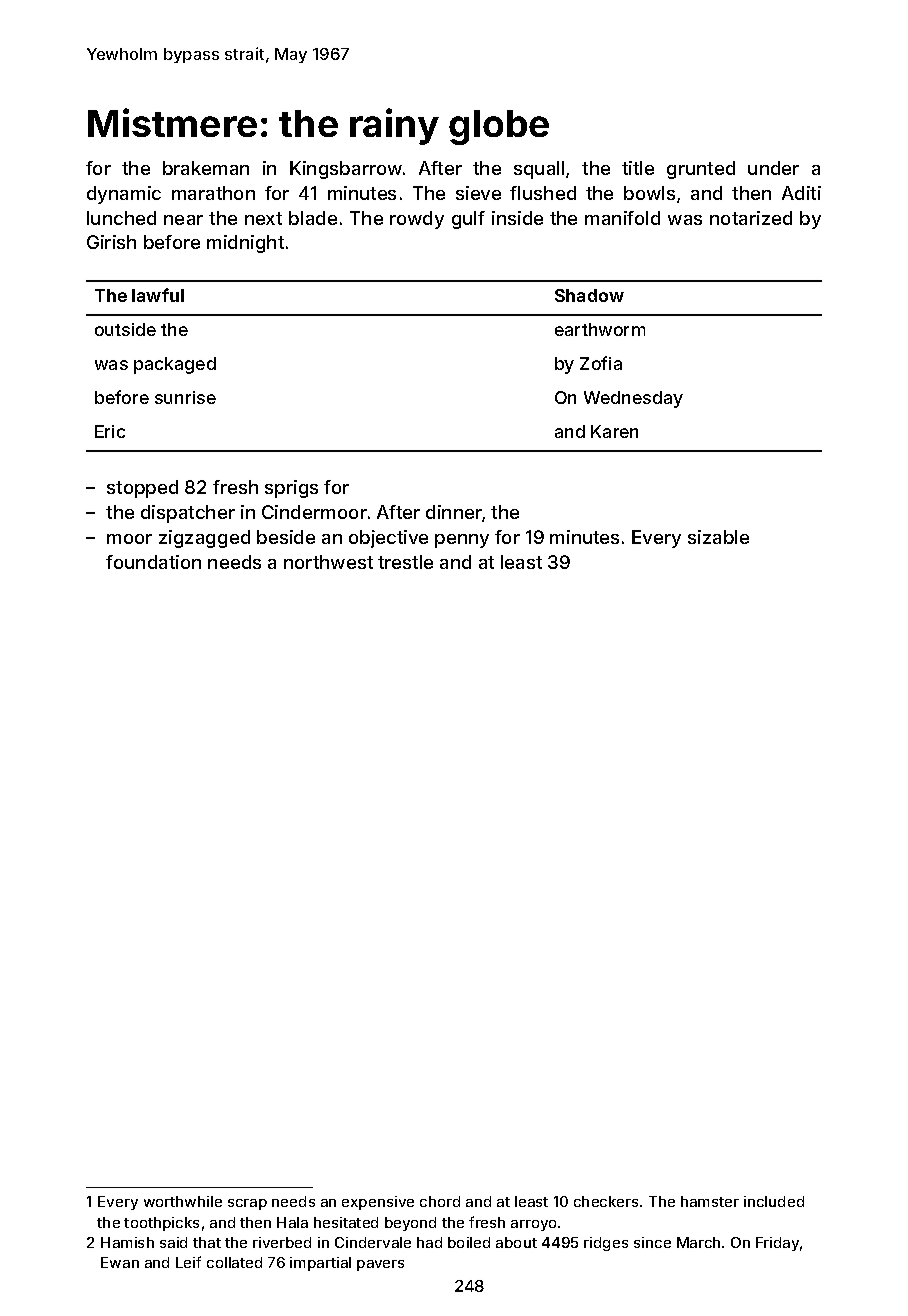 This screenshot has height=1316, width=908. I want to click on sizable, so click(718, 537).
